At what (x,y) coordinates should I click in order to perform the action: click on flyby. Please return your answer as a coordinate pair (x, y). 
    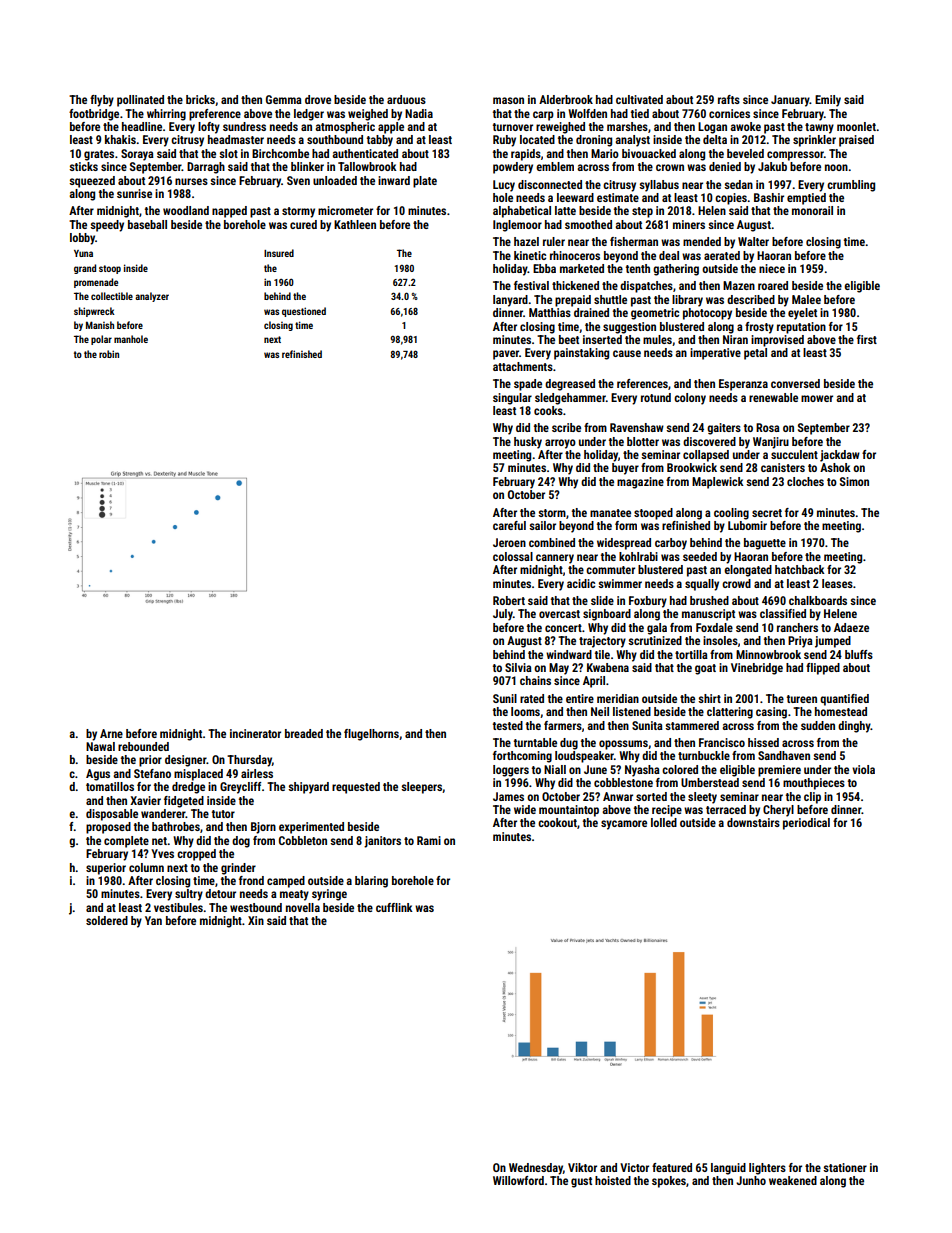
    Looking at the image, I should click on (102, 101).
